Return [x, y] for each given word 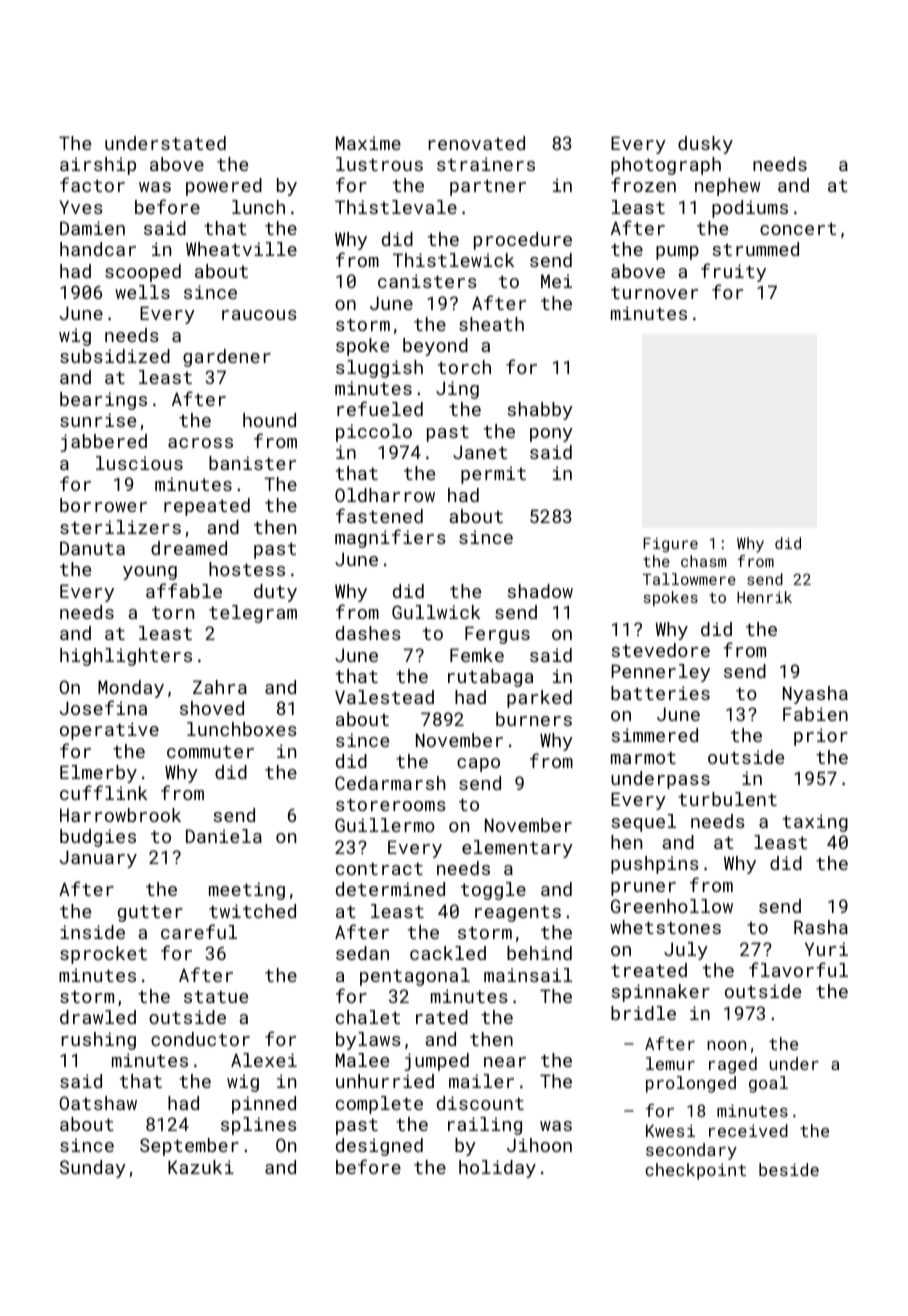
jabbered [103, 443]
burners [534, 719]
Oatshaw [98, 1103]
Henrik [764, 597]
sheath [491, 324]
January [98, 859]
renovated [477, 143]
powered [224, 187]
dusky [705, 145]
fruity [733, 272]
